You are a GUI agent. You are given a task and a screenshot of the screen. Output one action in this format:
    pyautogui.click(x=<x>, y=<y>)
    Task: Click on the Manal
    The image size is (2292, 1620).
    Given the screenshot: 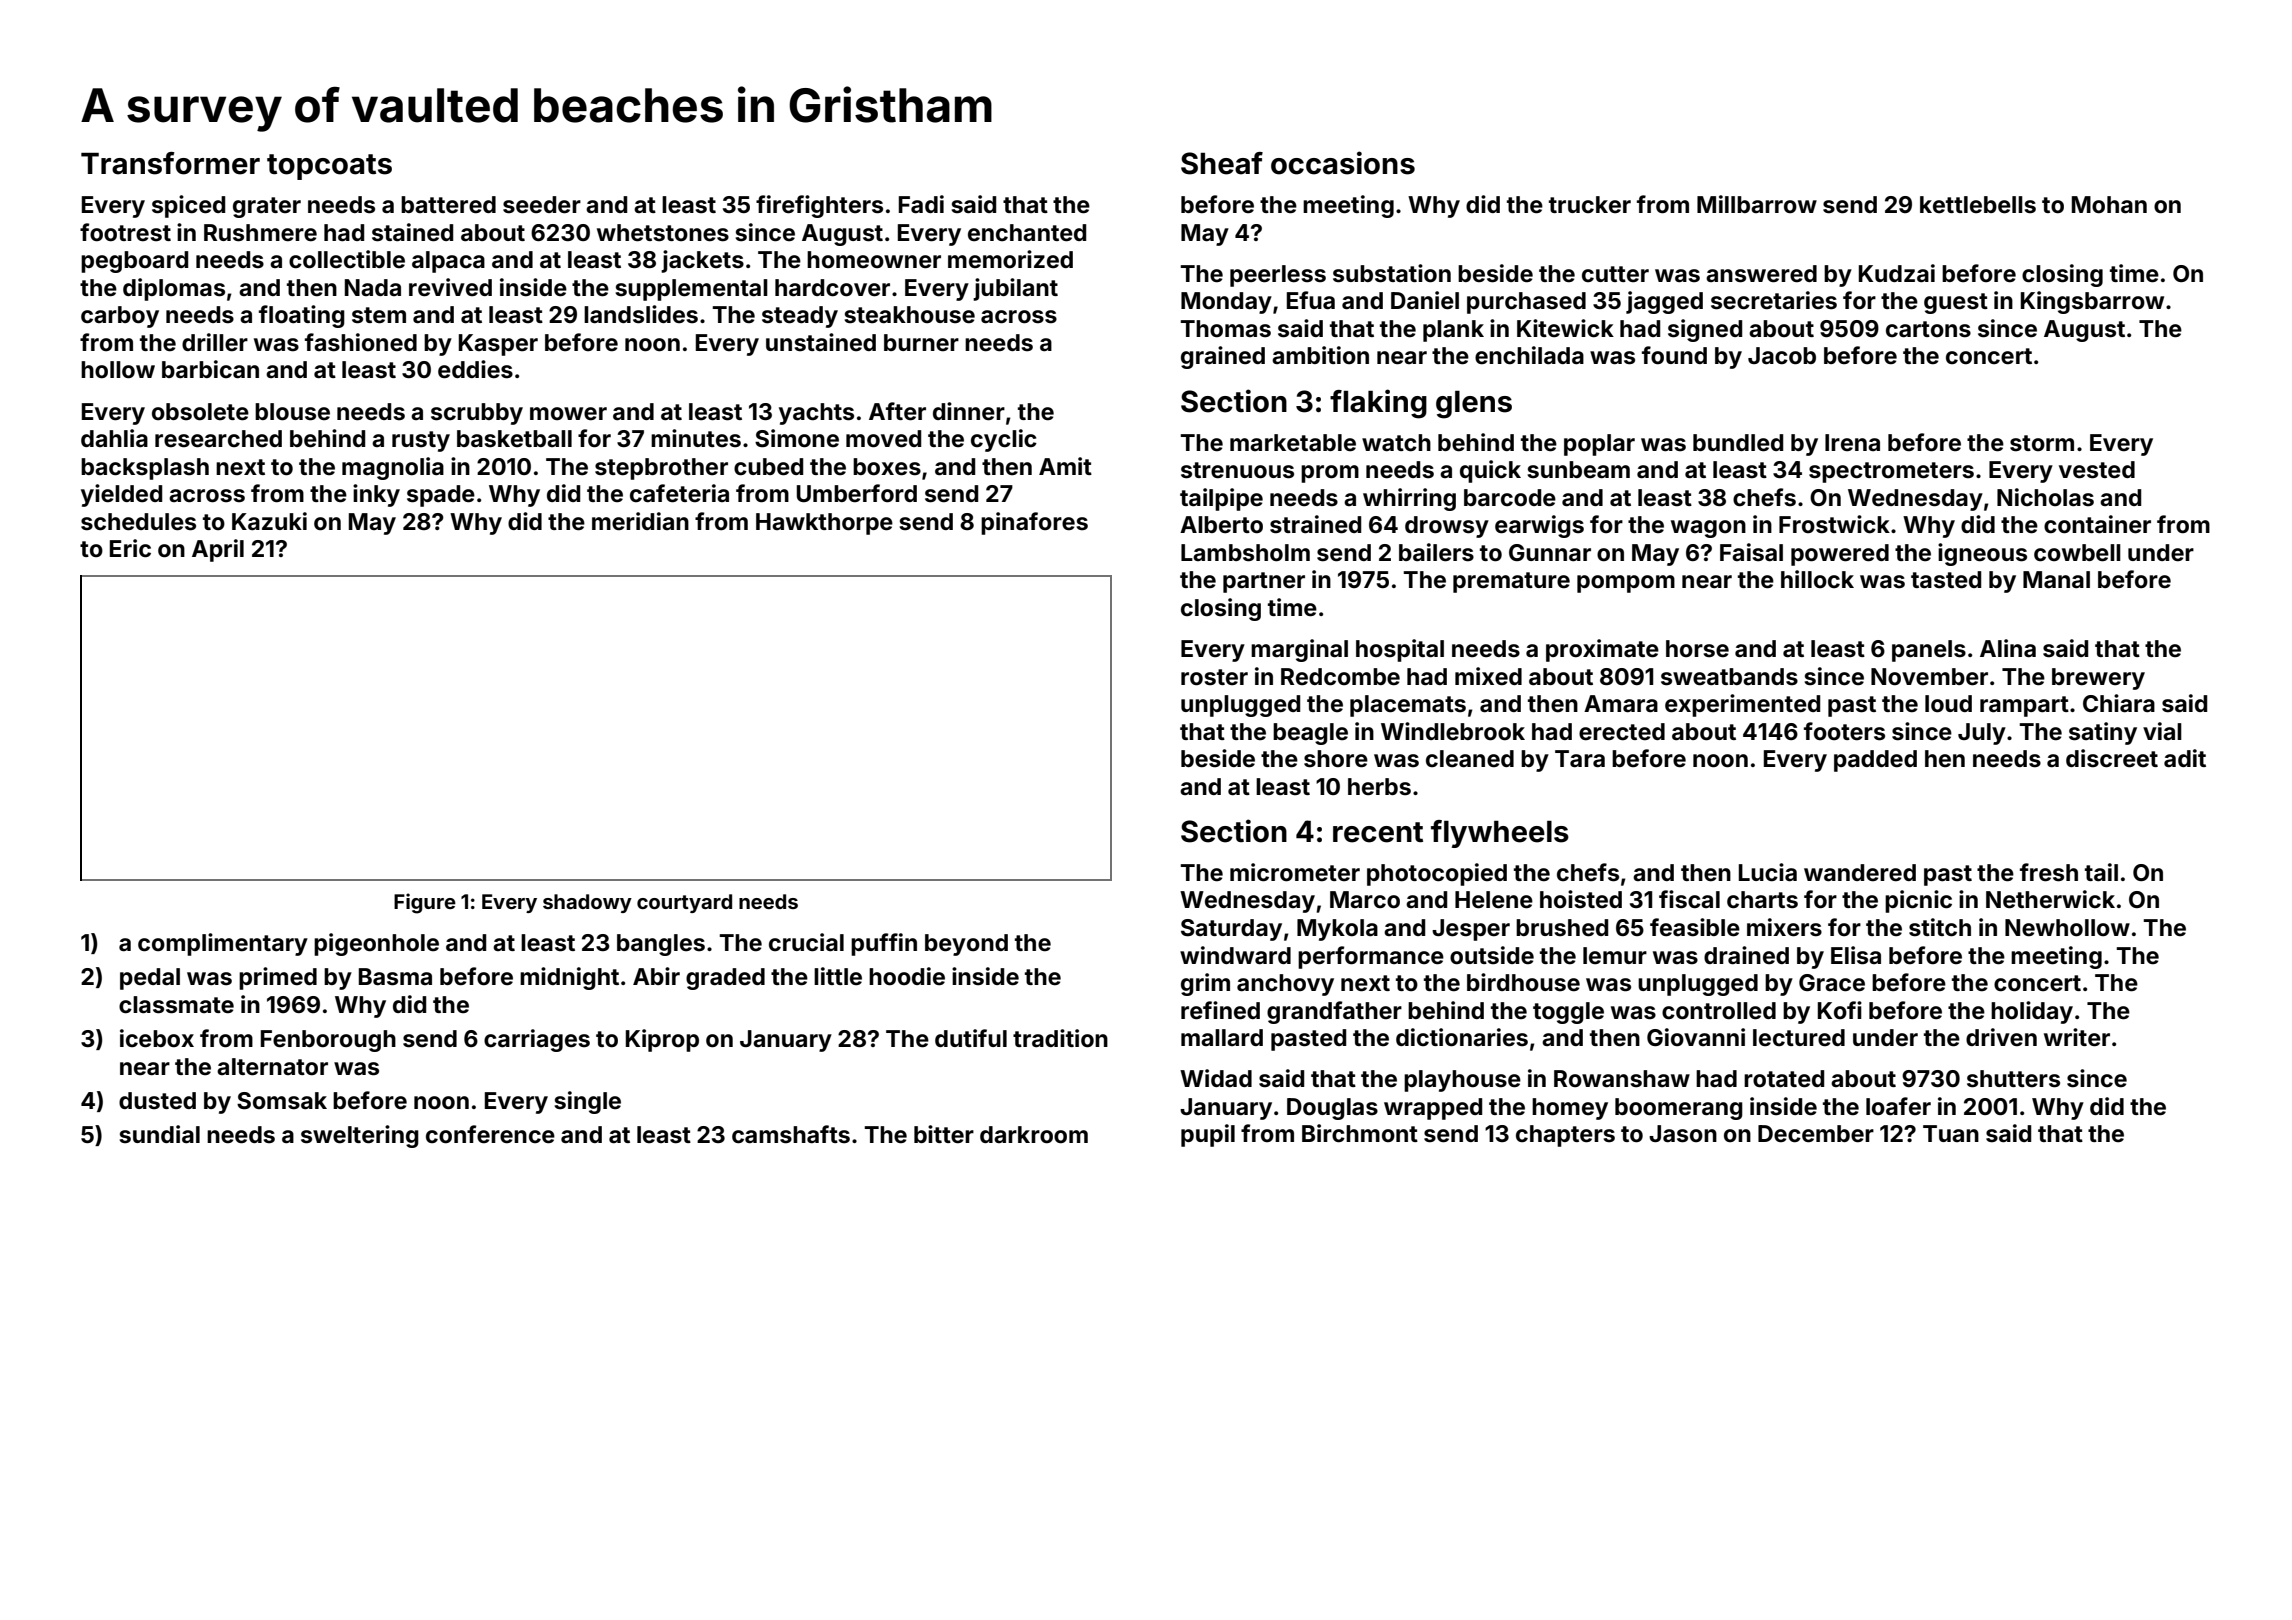 What is the action you would take?
    pyautogui.click(x=2056, y=580)
